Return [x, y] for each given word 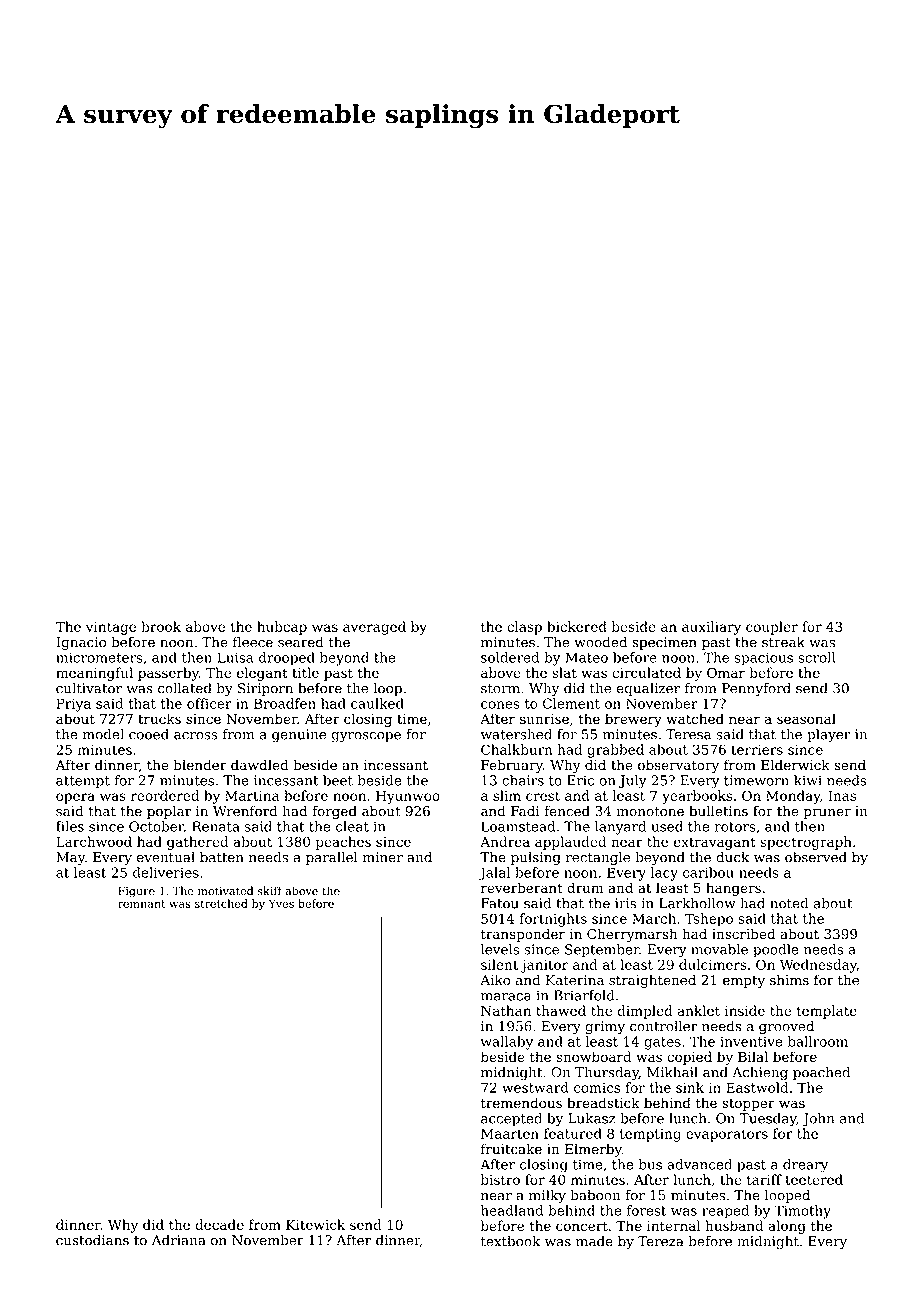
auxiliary [711, 628]
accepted [511, 1119]
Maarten [510, 1133]
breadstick [603, 1103]
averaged [374, 628]
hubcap [282, 628]
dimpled [645, 1012]
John [818, 1120]
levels [500, 949]
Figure [136, 892]
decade [219, 1224]
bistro [500, 1179]
